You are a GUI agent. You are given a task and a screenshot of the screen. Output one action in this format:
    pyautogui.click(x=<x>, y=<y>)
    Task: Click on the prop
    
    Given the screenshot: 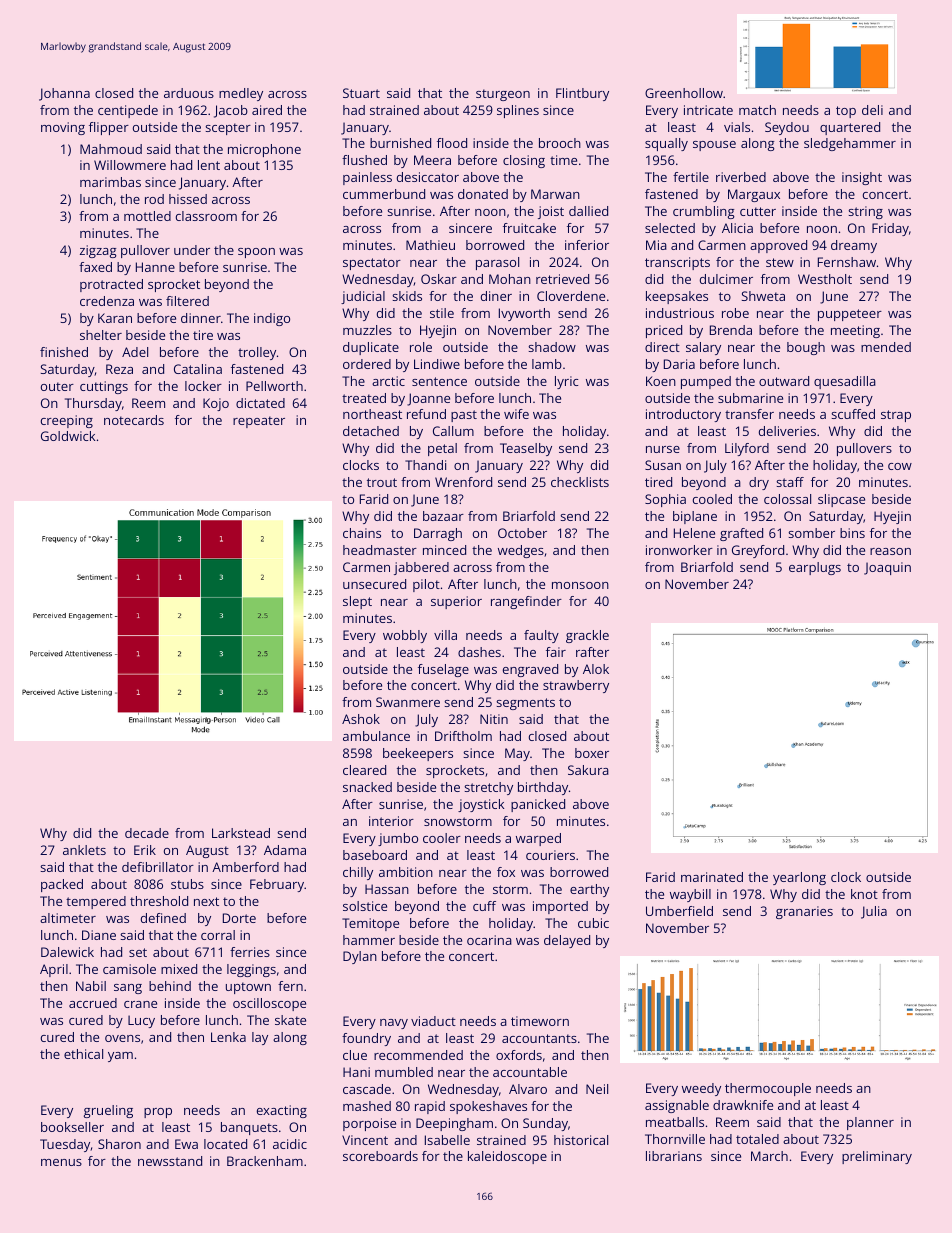 What is the action you would take?
    pyautogui.click(x=158, y=1113)
